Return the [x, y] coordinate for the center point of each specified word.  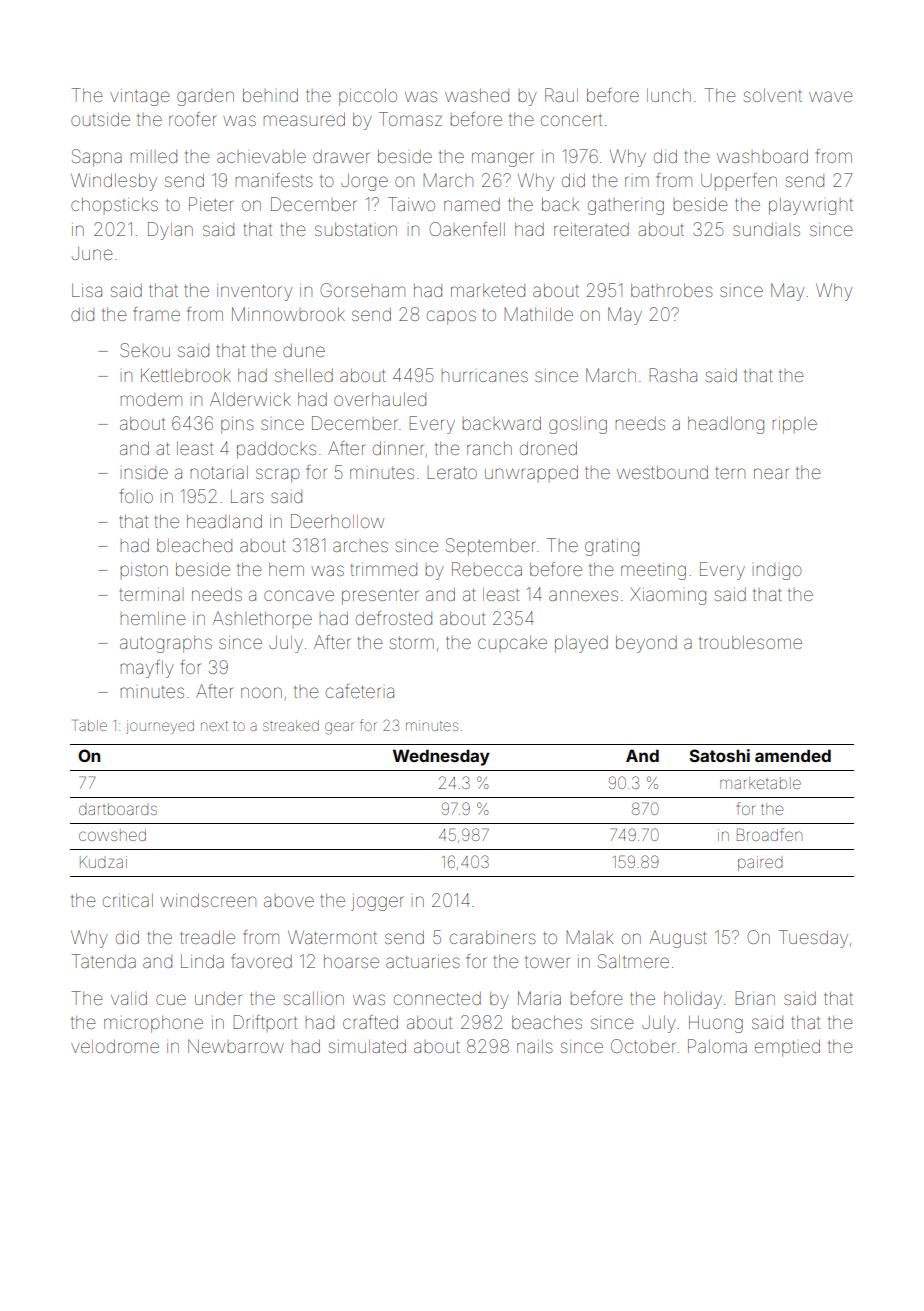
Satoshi [719, 755]
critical [128, 900]
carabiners [493, 937]
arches [360, 546]
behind [270, 95]
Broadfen [769, 834]
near [771, 473]
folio [136, 496]
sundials [766, 229]
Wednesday [441, 757]
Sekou [145, 350]
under [218, 998]
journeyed [160, 727]
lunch [669, 95]
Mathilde [539, 314]
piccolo [368, 97]
